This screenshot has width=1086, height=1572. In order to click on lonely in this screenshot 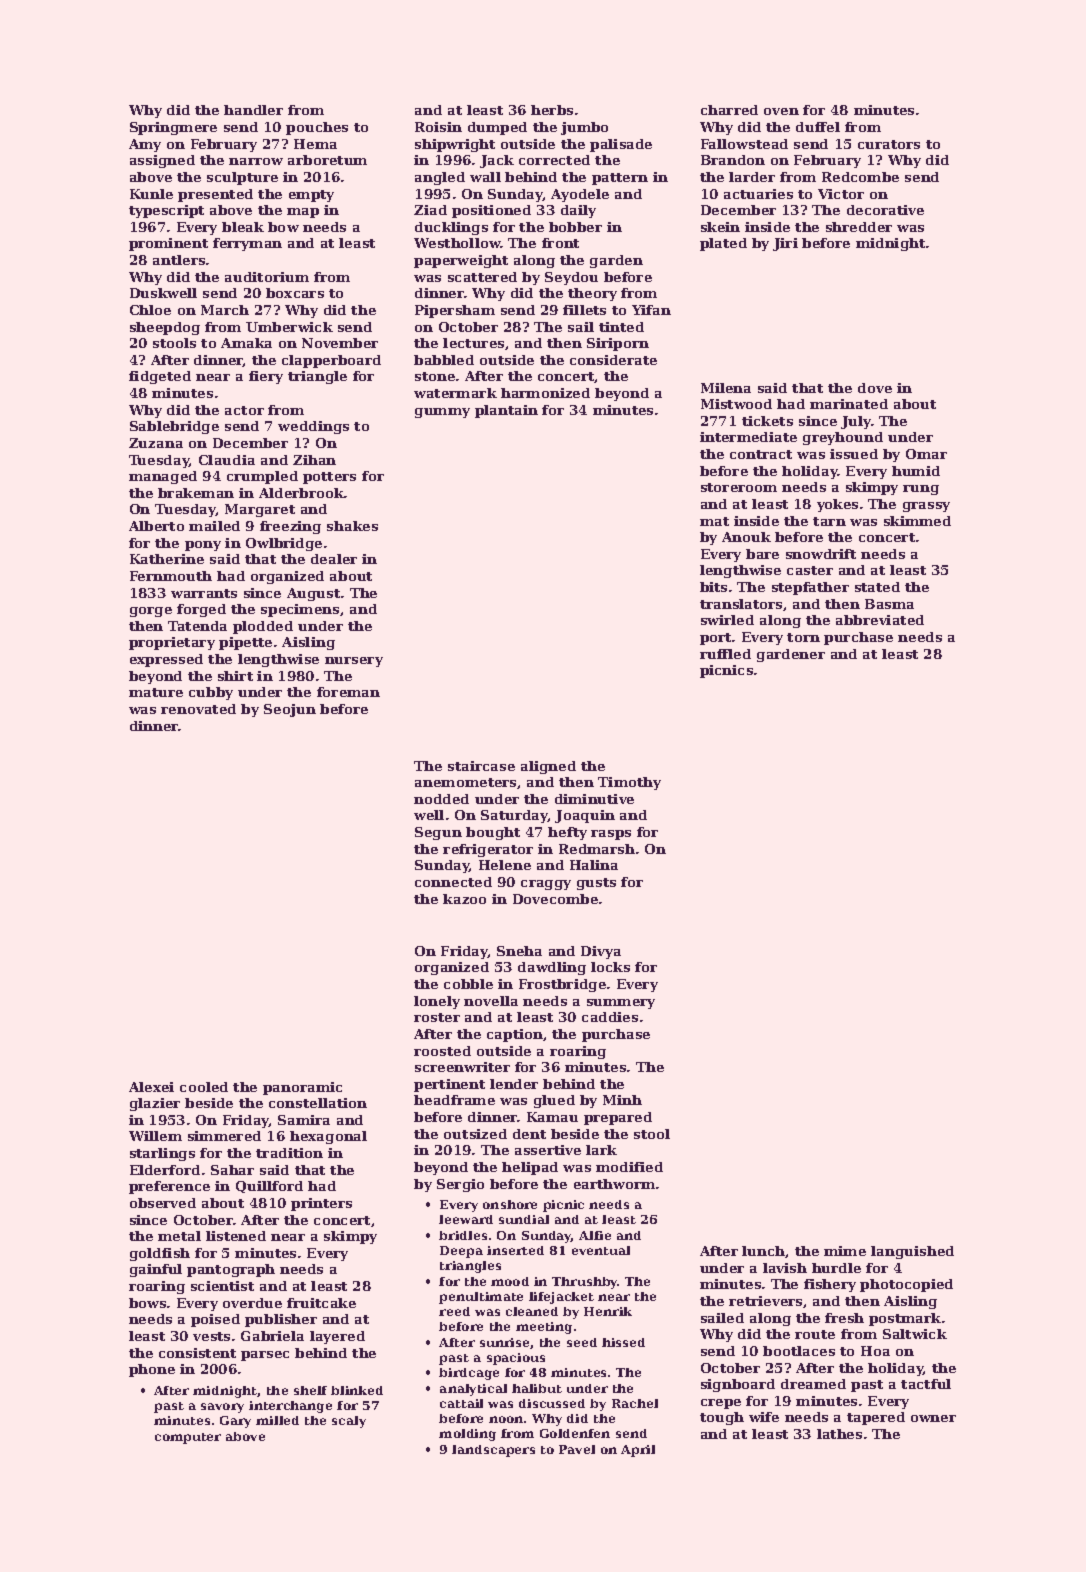, I will do `click(437, 1002)`.
